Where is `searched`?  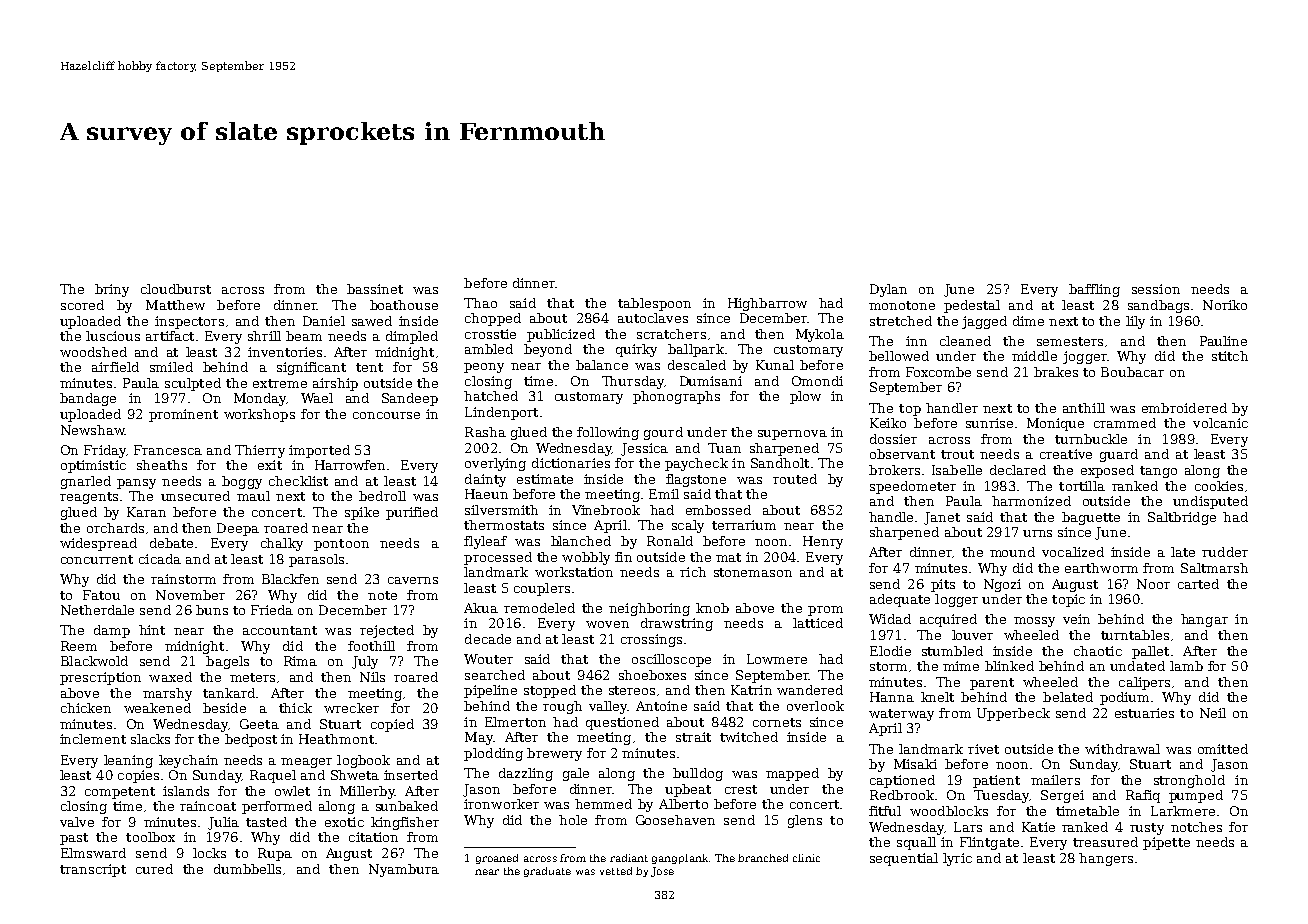 searched is located at coordinates (495, 675).
